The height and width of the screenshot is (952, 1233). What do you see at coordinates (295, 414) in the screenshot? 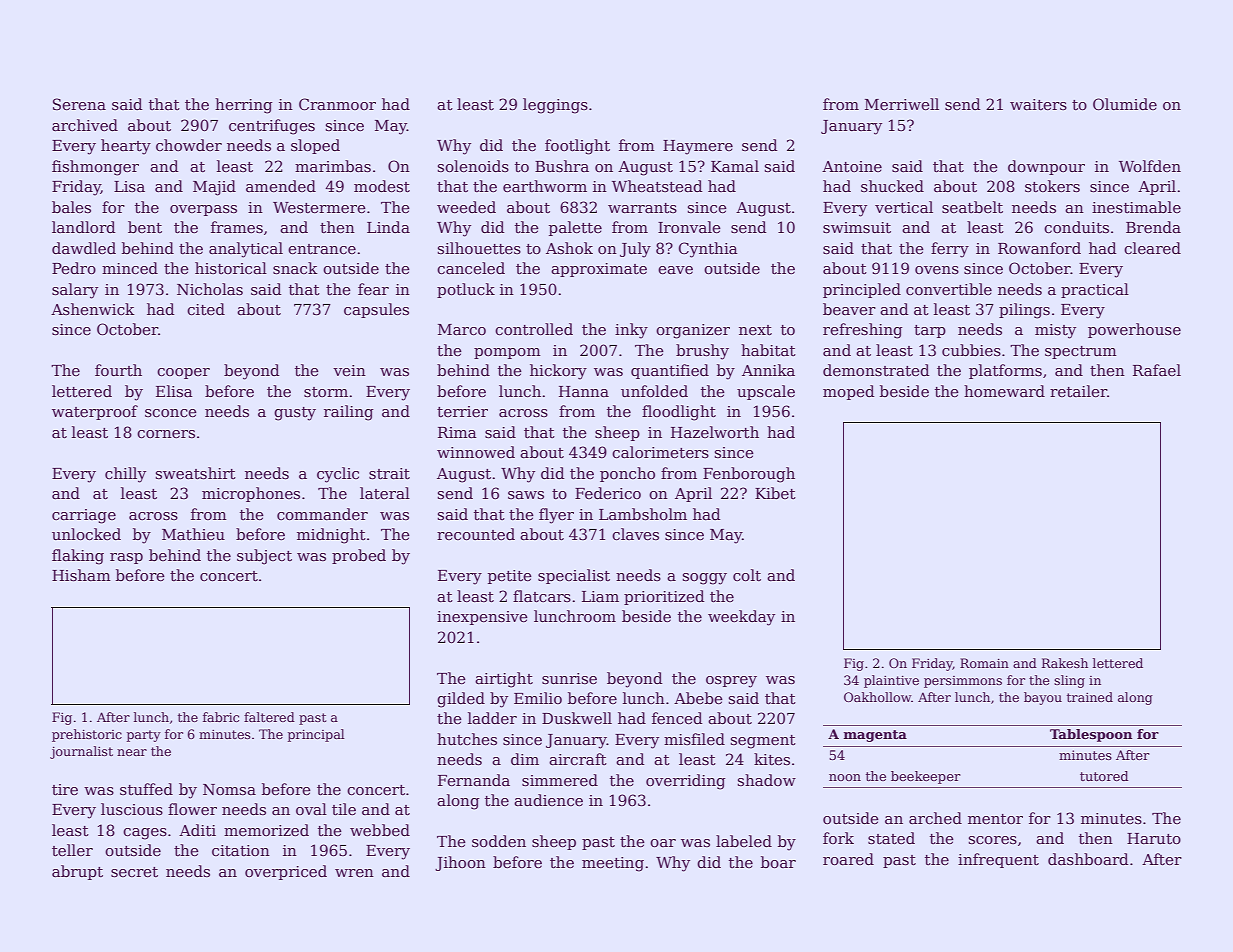
I see `gusty` at bounding box center [295, 414].
